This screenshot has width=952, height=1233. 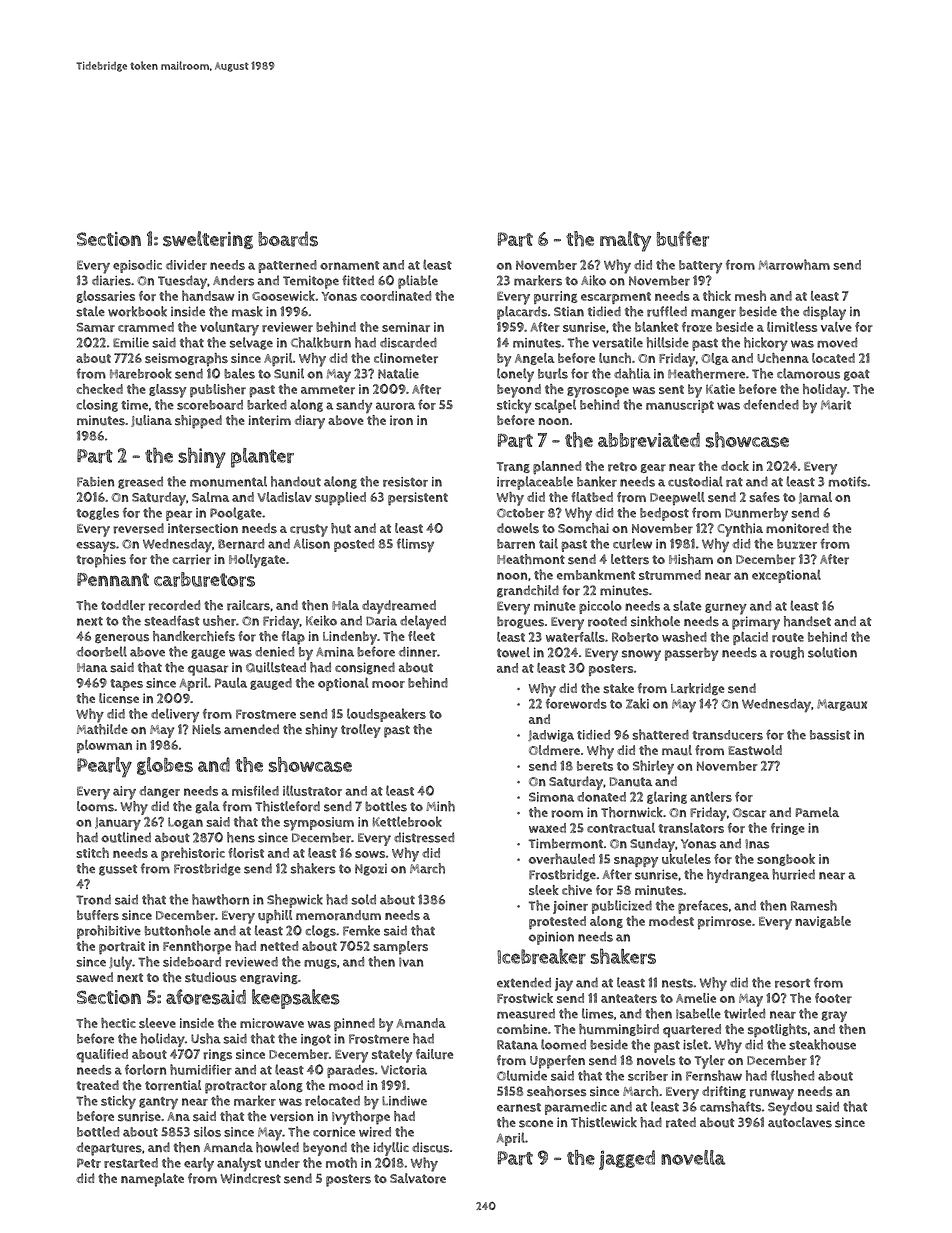 I want to click on nameplate, so click(x=152, y=1180).
